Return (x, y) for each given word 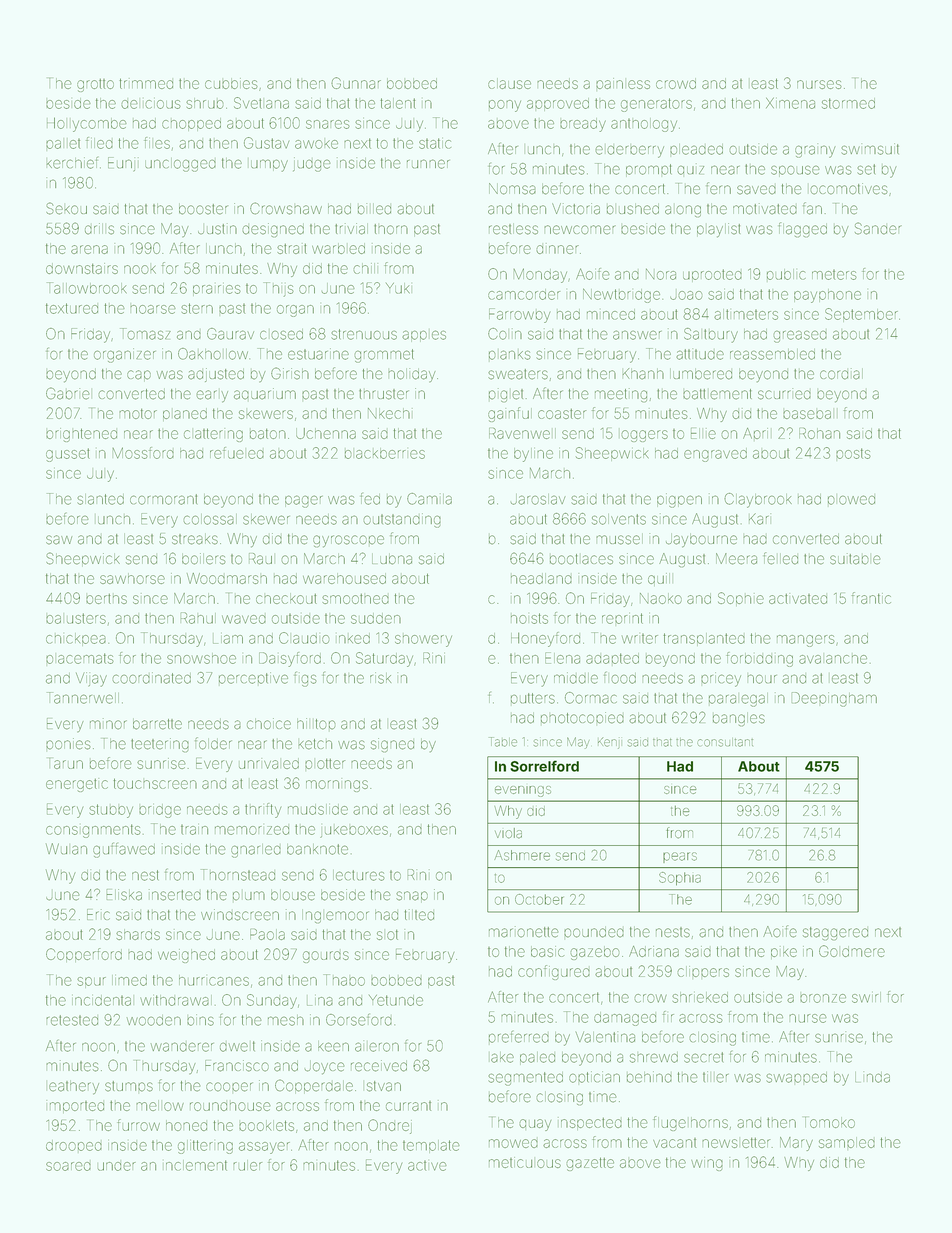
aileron (377, 1047)
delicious (151, 104)
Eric (98, 914)
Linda (872, 1077)
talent (398, 103)
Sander (878, 228)
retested (72, 1020)
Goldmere (852, 951)
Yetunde (396, 1000)
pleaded (696, 149)
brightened (81, 435)
